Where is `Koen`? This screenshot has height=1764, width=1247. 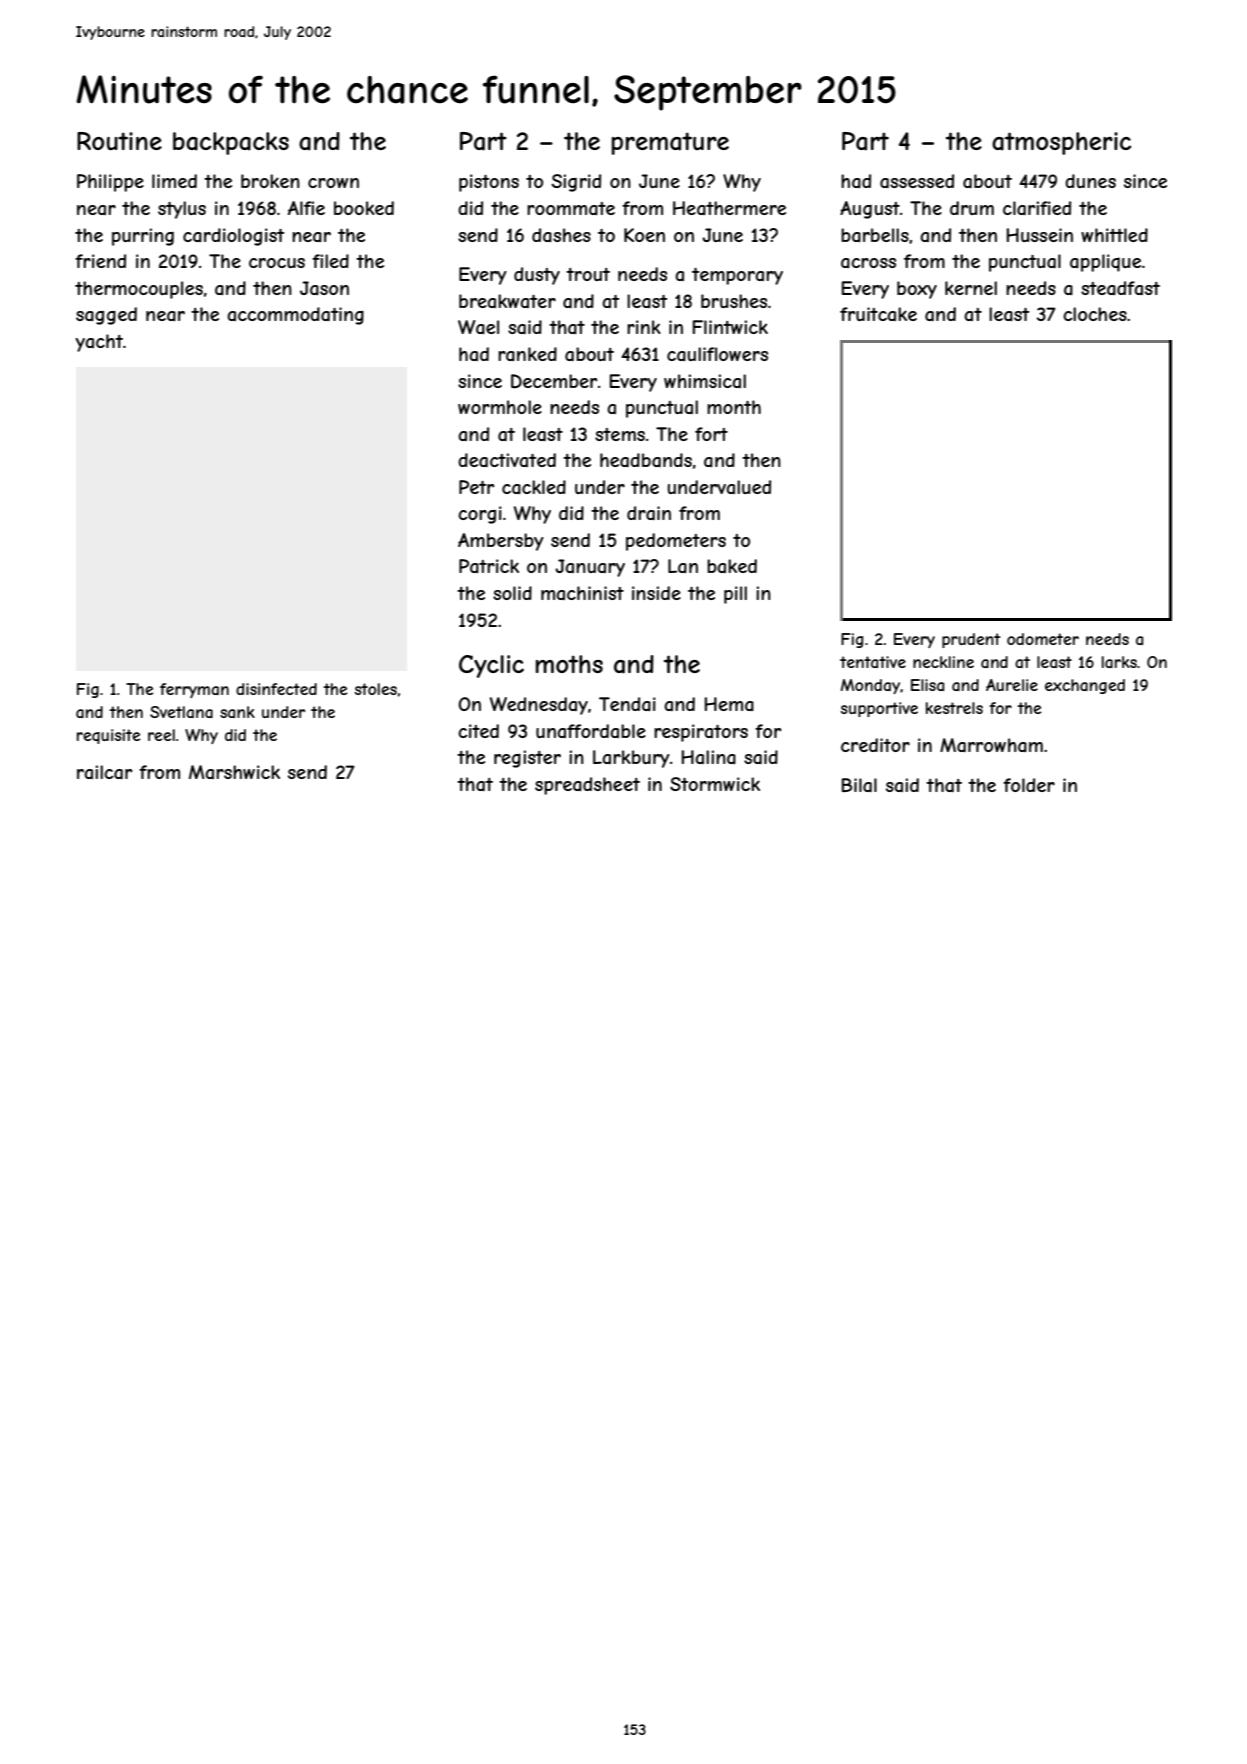
Koen is located at coordinates (644, 235).
